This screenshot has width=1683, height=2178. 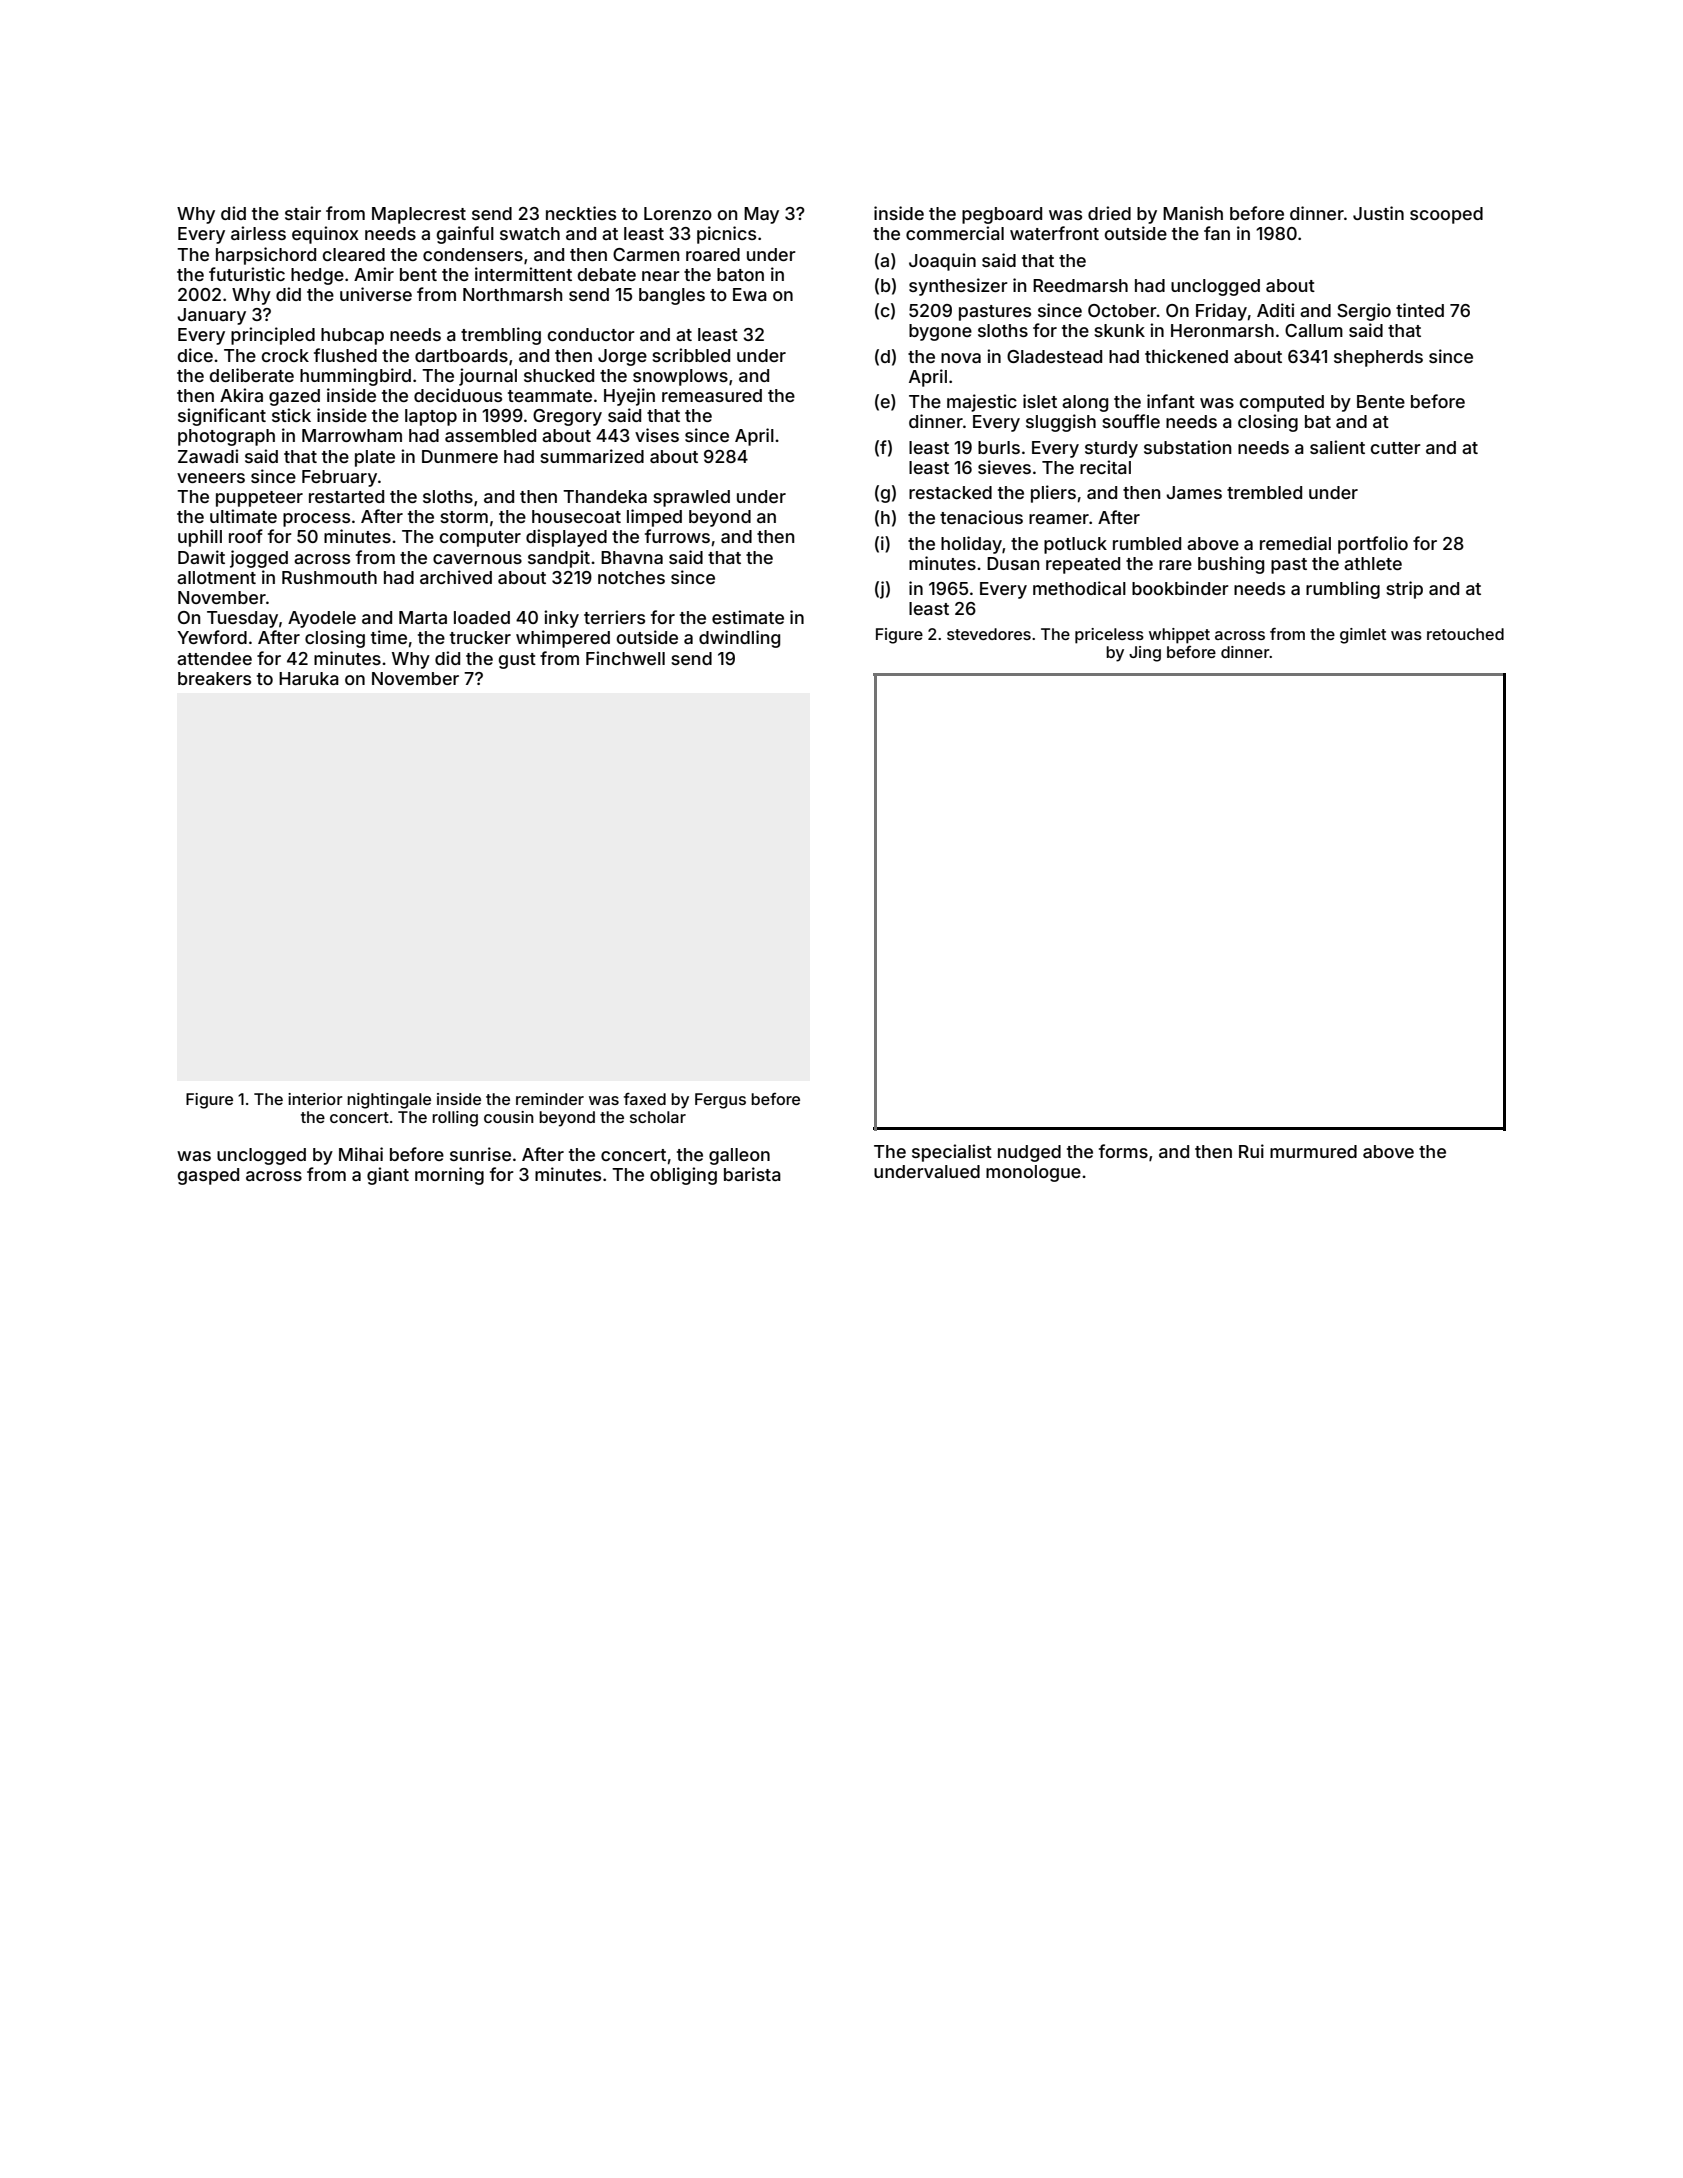 I want to click on monologue, so click(x=1033, y=1173).
